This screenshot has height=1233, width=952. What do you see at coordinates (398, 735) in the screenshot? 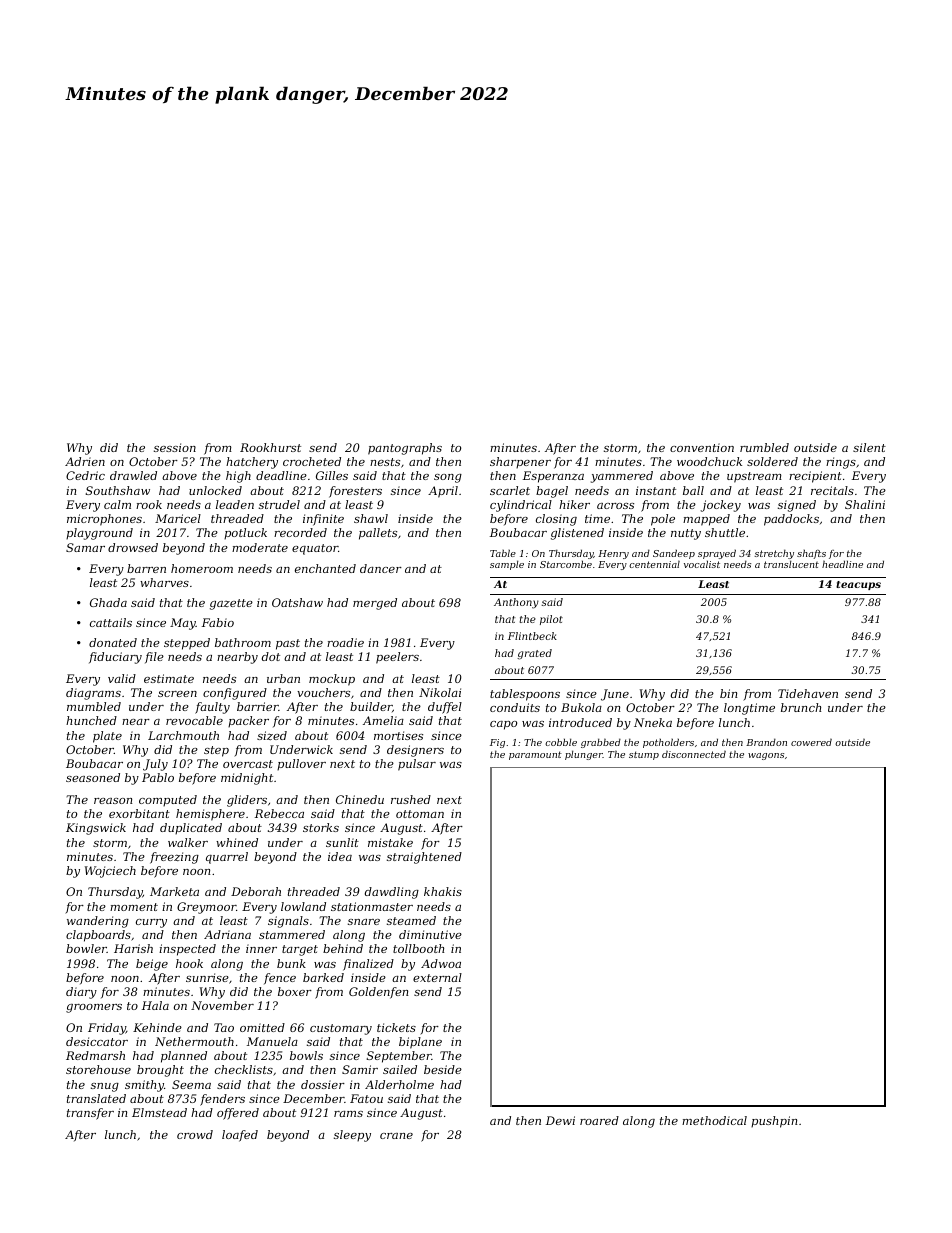
I see `mortises` at bounding box center [398, 735].
